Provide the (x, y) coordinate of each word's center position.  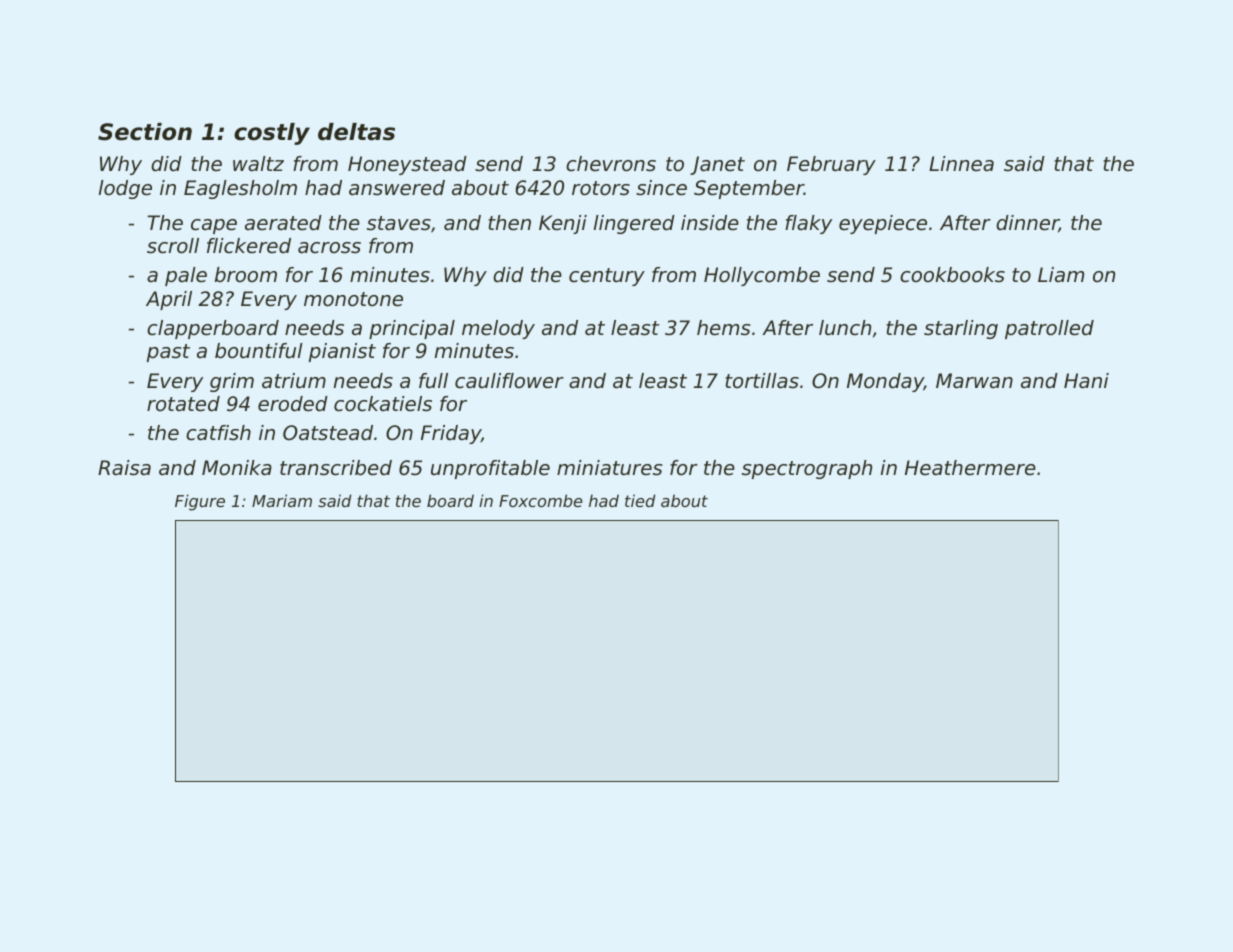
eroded (293, 404)
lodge (125, 189)
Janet (717, 165)
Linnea (961, 163)
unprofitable (490, 469)
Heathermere (970, 468)
